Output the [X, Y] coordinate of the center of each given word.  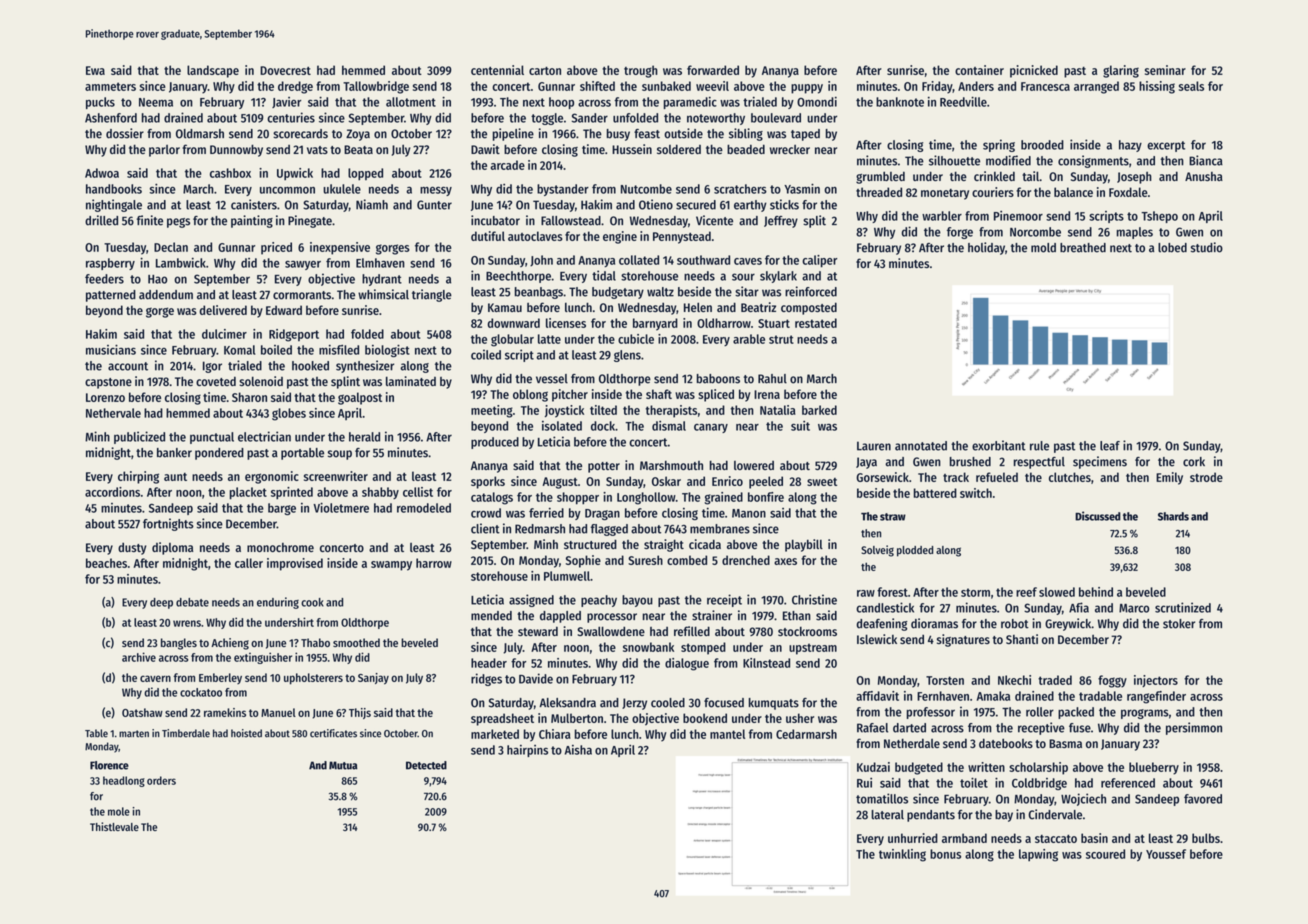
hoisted [246, 733]
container [979, 70]
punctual [212, 438]
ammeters [110, 86]
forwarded [713, 70]
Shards [1173, 516]
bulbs [1206, 838]
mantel [727, 734]
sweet [822, 482]
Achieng [230, 644]
